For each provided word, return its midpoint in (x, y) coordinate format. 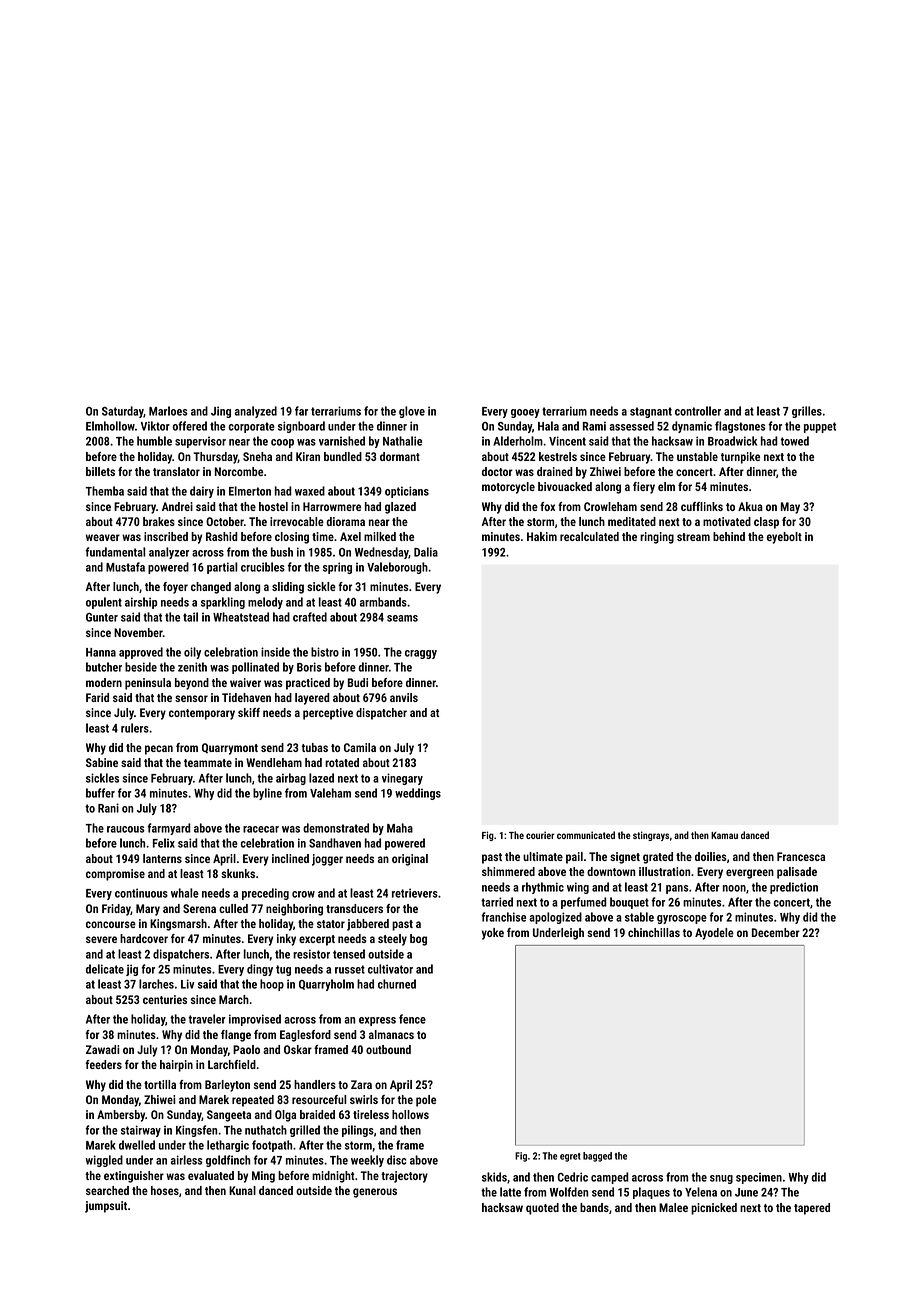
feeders (103, 1064)
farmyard (169, 829)
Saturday (123, 412)
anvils (404, 697)
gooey (525, 413)
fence (412, 1019)
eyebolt (784, 538)
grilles (807, 412)
